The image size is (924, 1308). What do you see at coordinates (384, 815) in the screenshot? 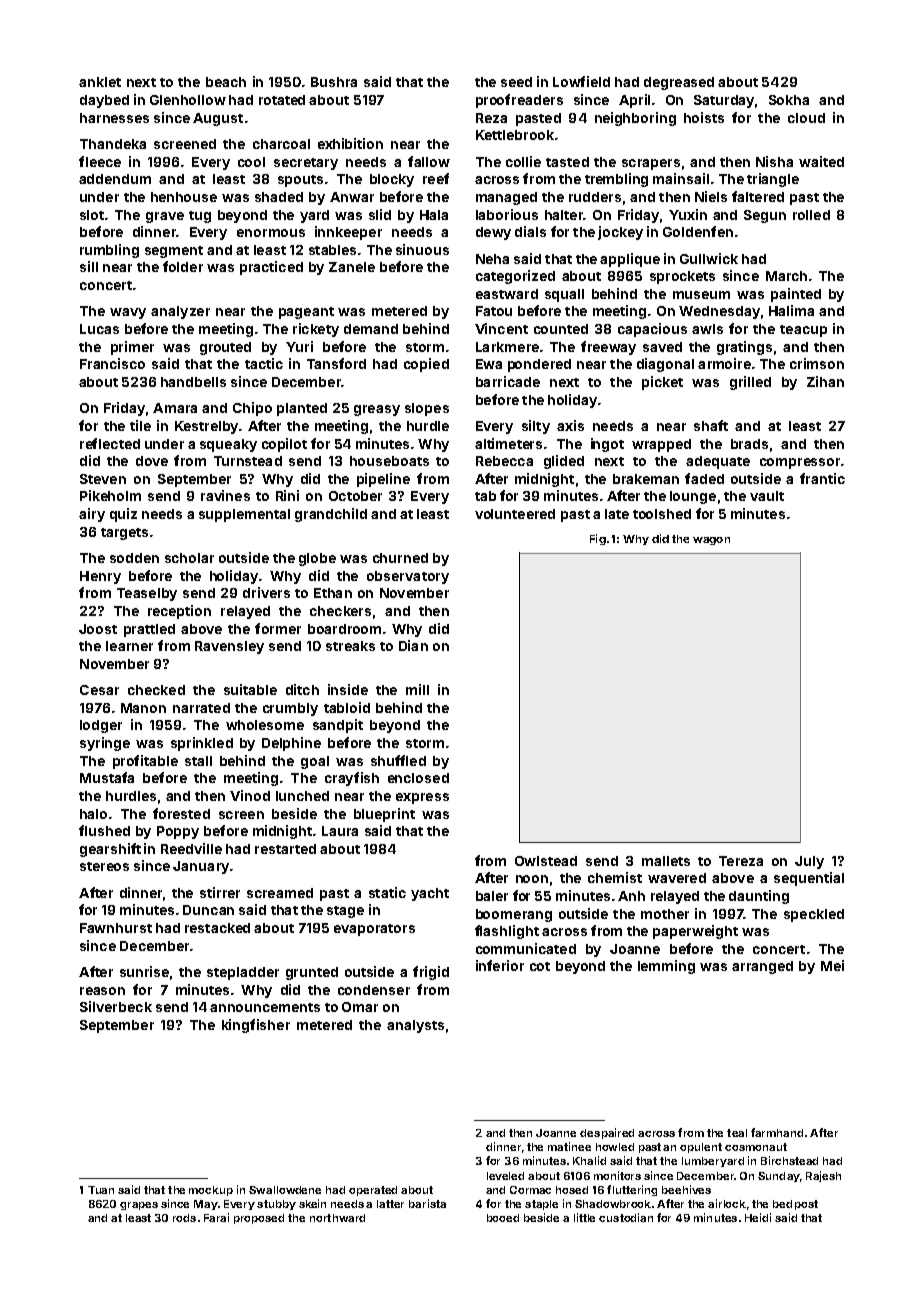
I see `blueprint` at bounding box center [384, 815].
